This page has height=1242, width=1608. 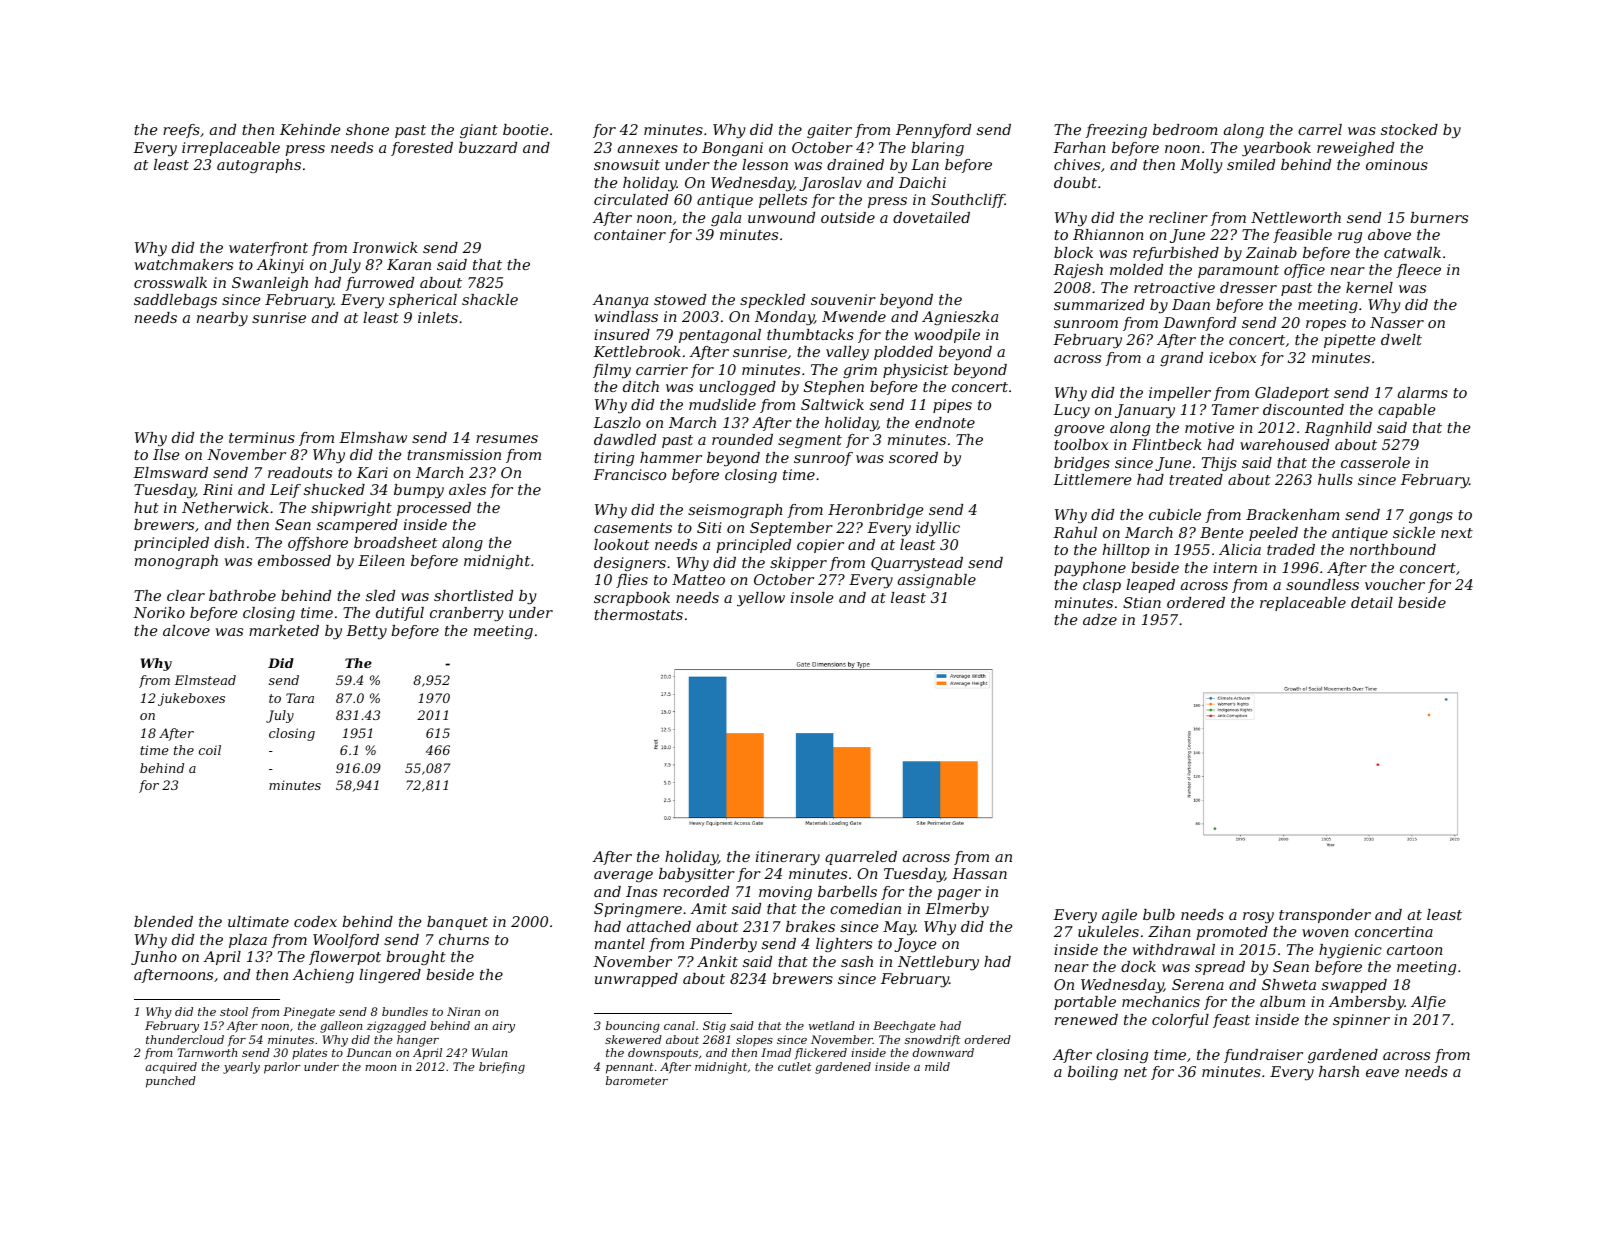 I want to click on Nettleworth, so click(x=1296, y=217).
